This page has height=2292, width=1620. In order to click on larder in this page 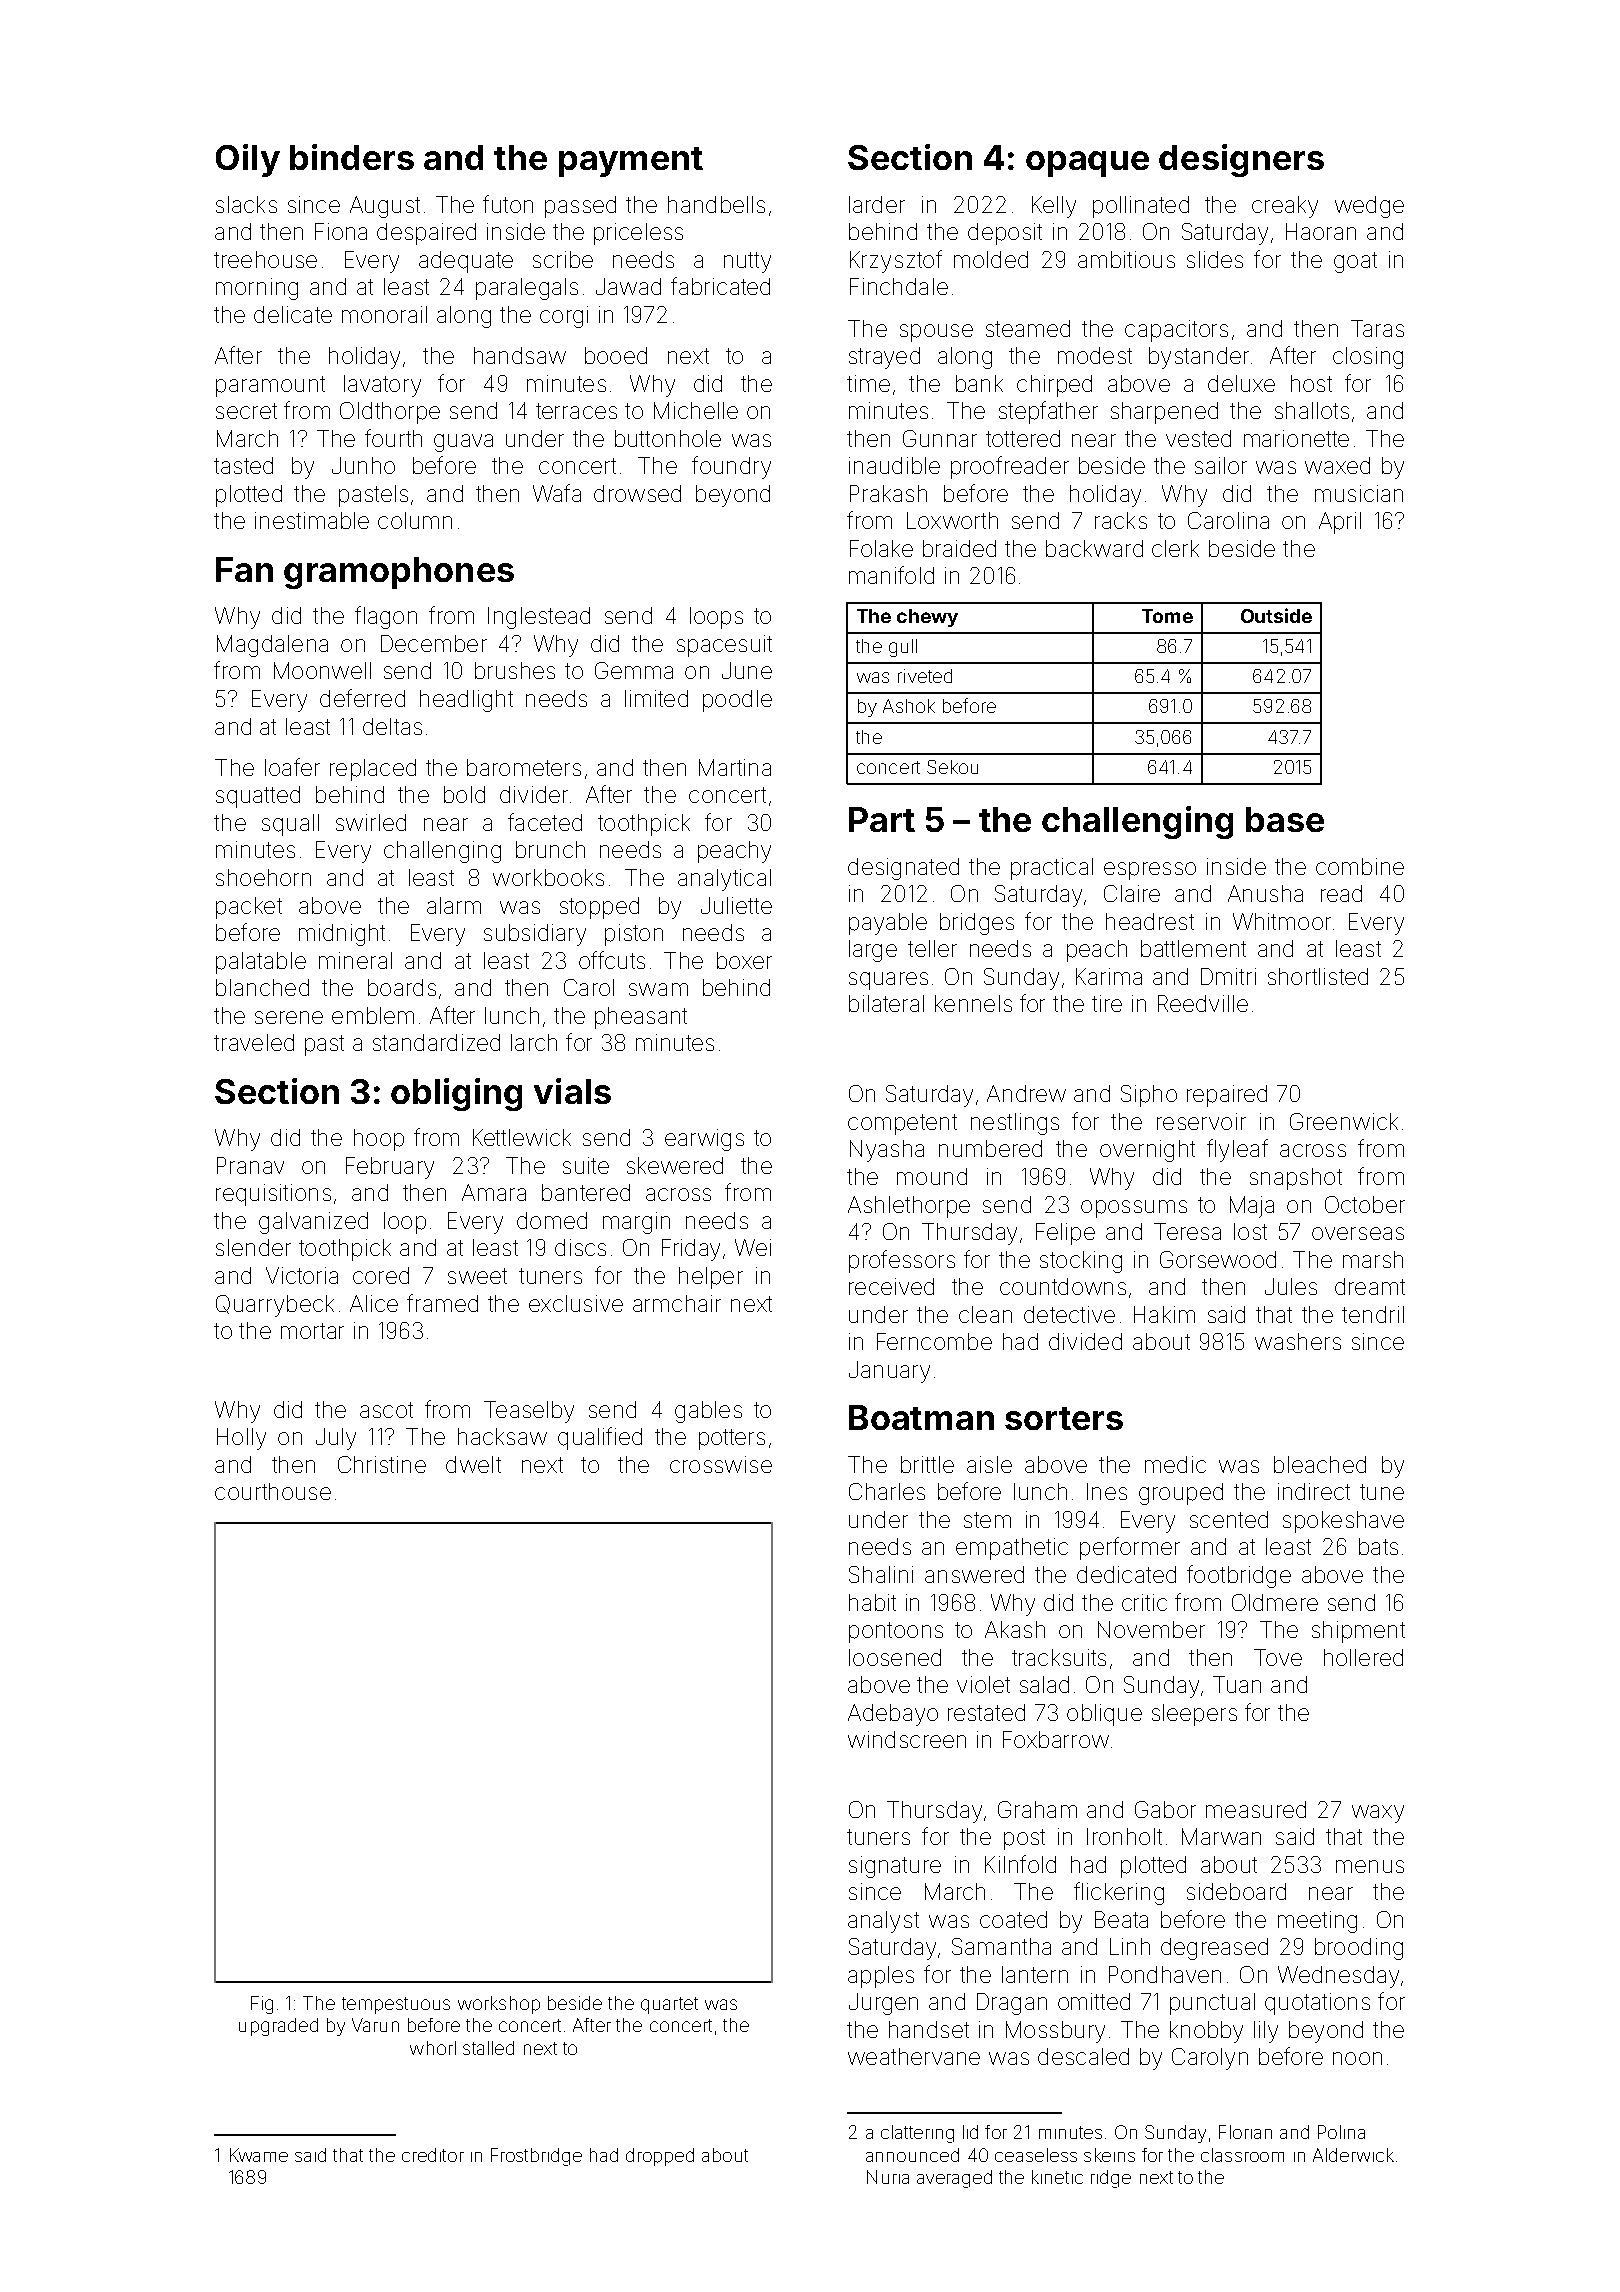, I will do `click(877, 204)`.
